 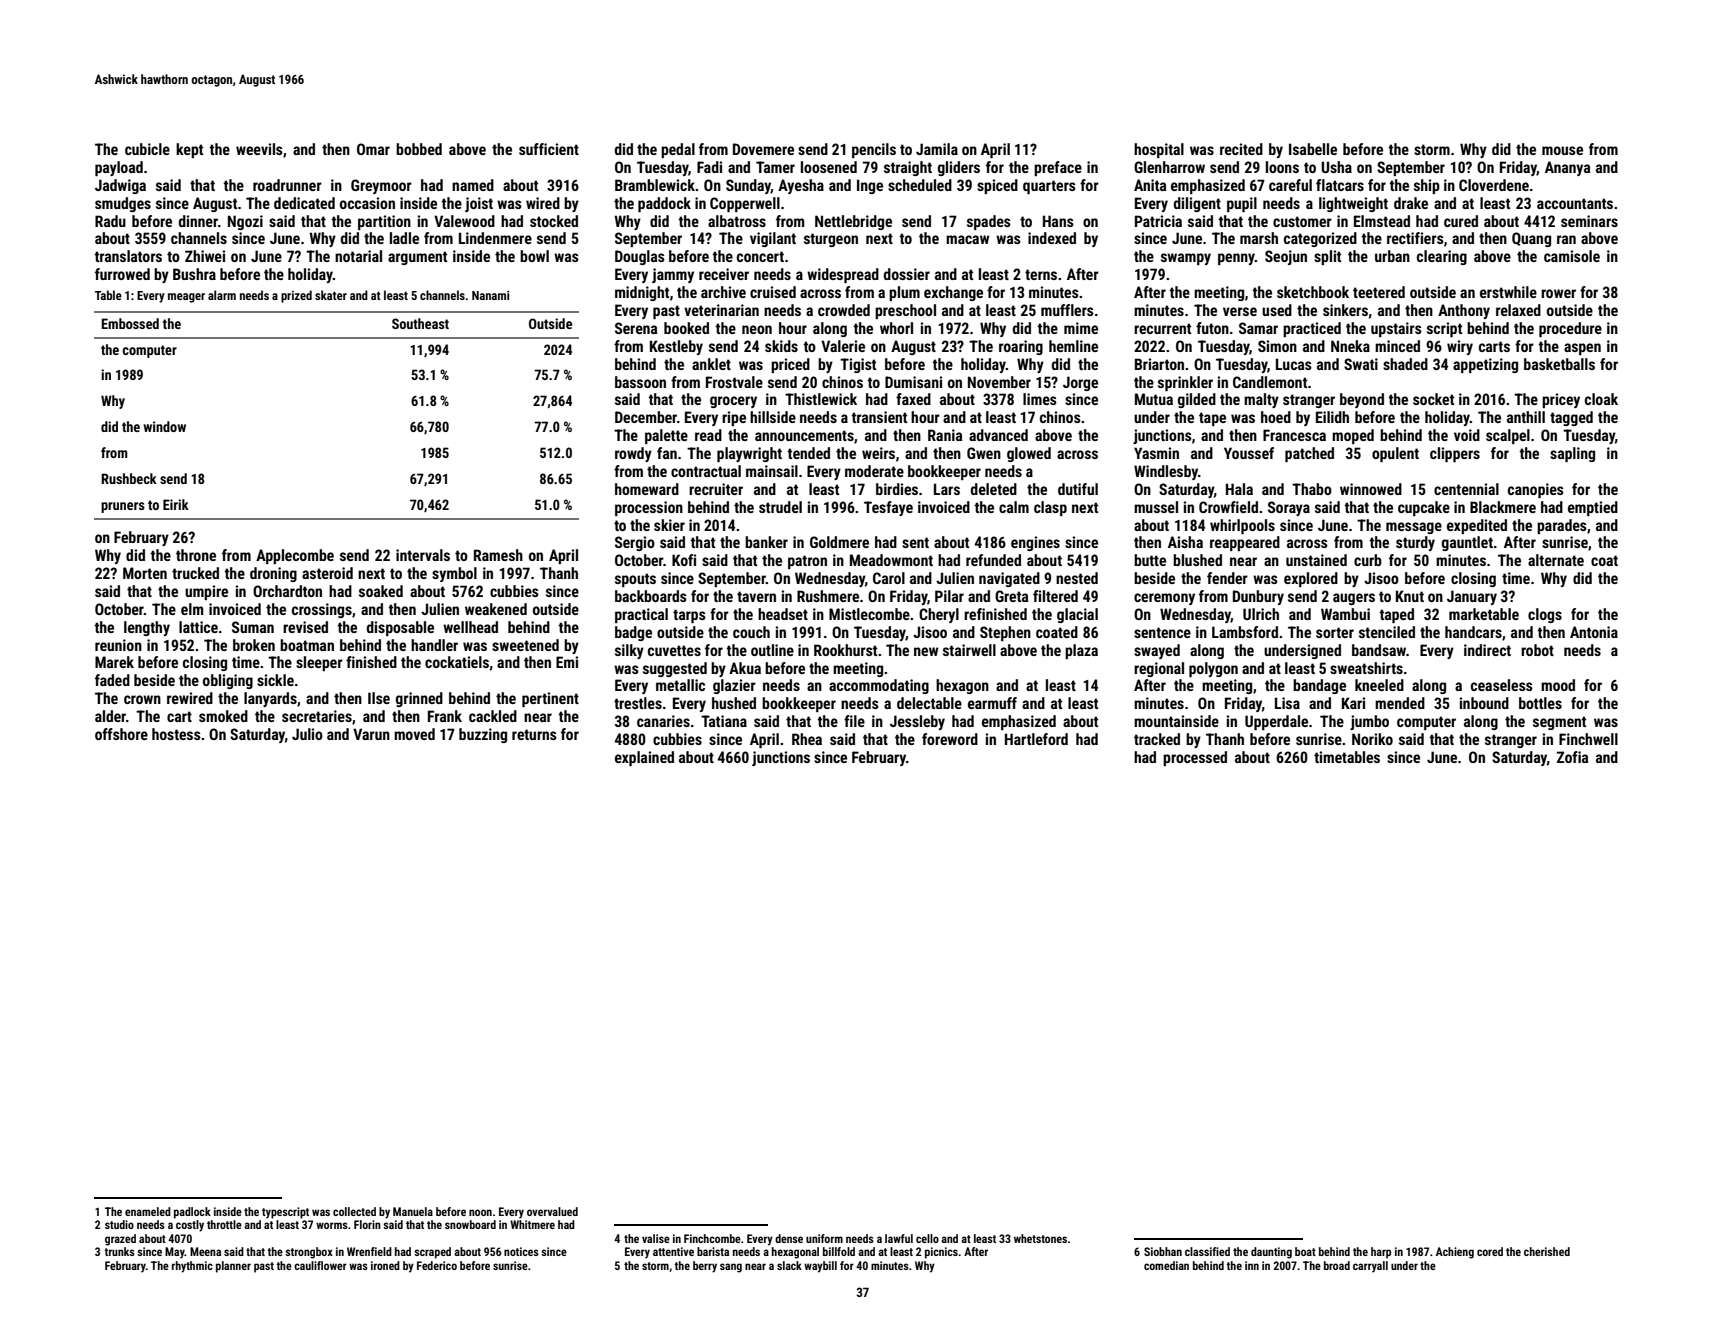 I want to click on hostess, so click(x=176, y=734).
